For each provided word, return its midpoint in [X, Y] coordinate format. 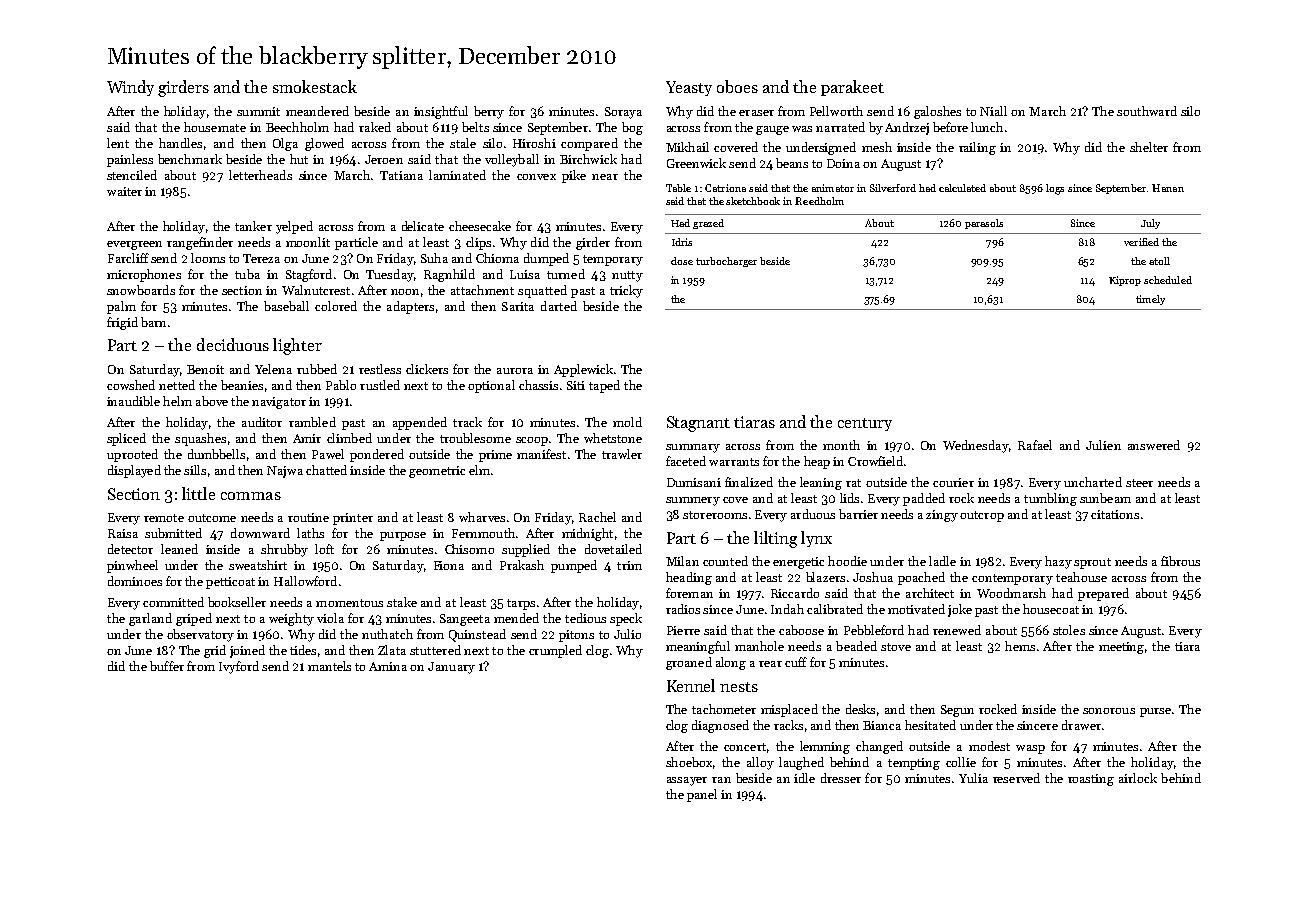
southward [1147, 111]
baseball [286, 306]
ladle [942, 561]
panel [702, 795]
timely [1150, 300]
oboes [737, 86]
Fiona [449, 565]
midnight [587, 534]
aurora [515, 371]
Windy [130, 88]
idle [804, 778]
